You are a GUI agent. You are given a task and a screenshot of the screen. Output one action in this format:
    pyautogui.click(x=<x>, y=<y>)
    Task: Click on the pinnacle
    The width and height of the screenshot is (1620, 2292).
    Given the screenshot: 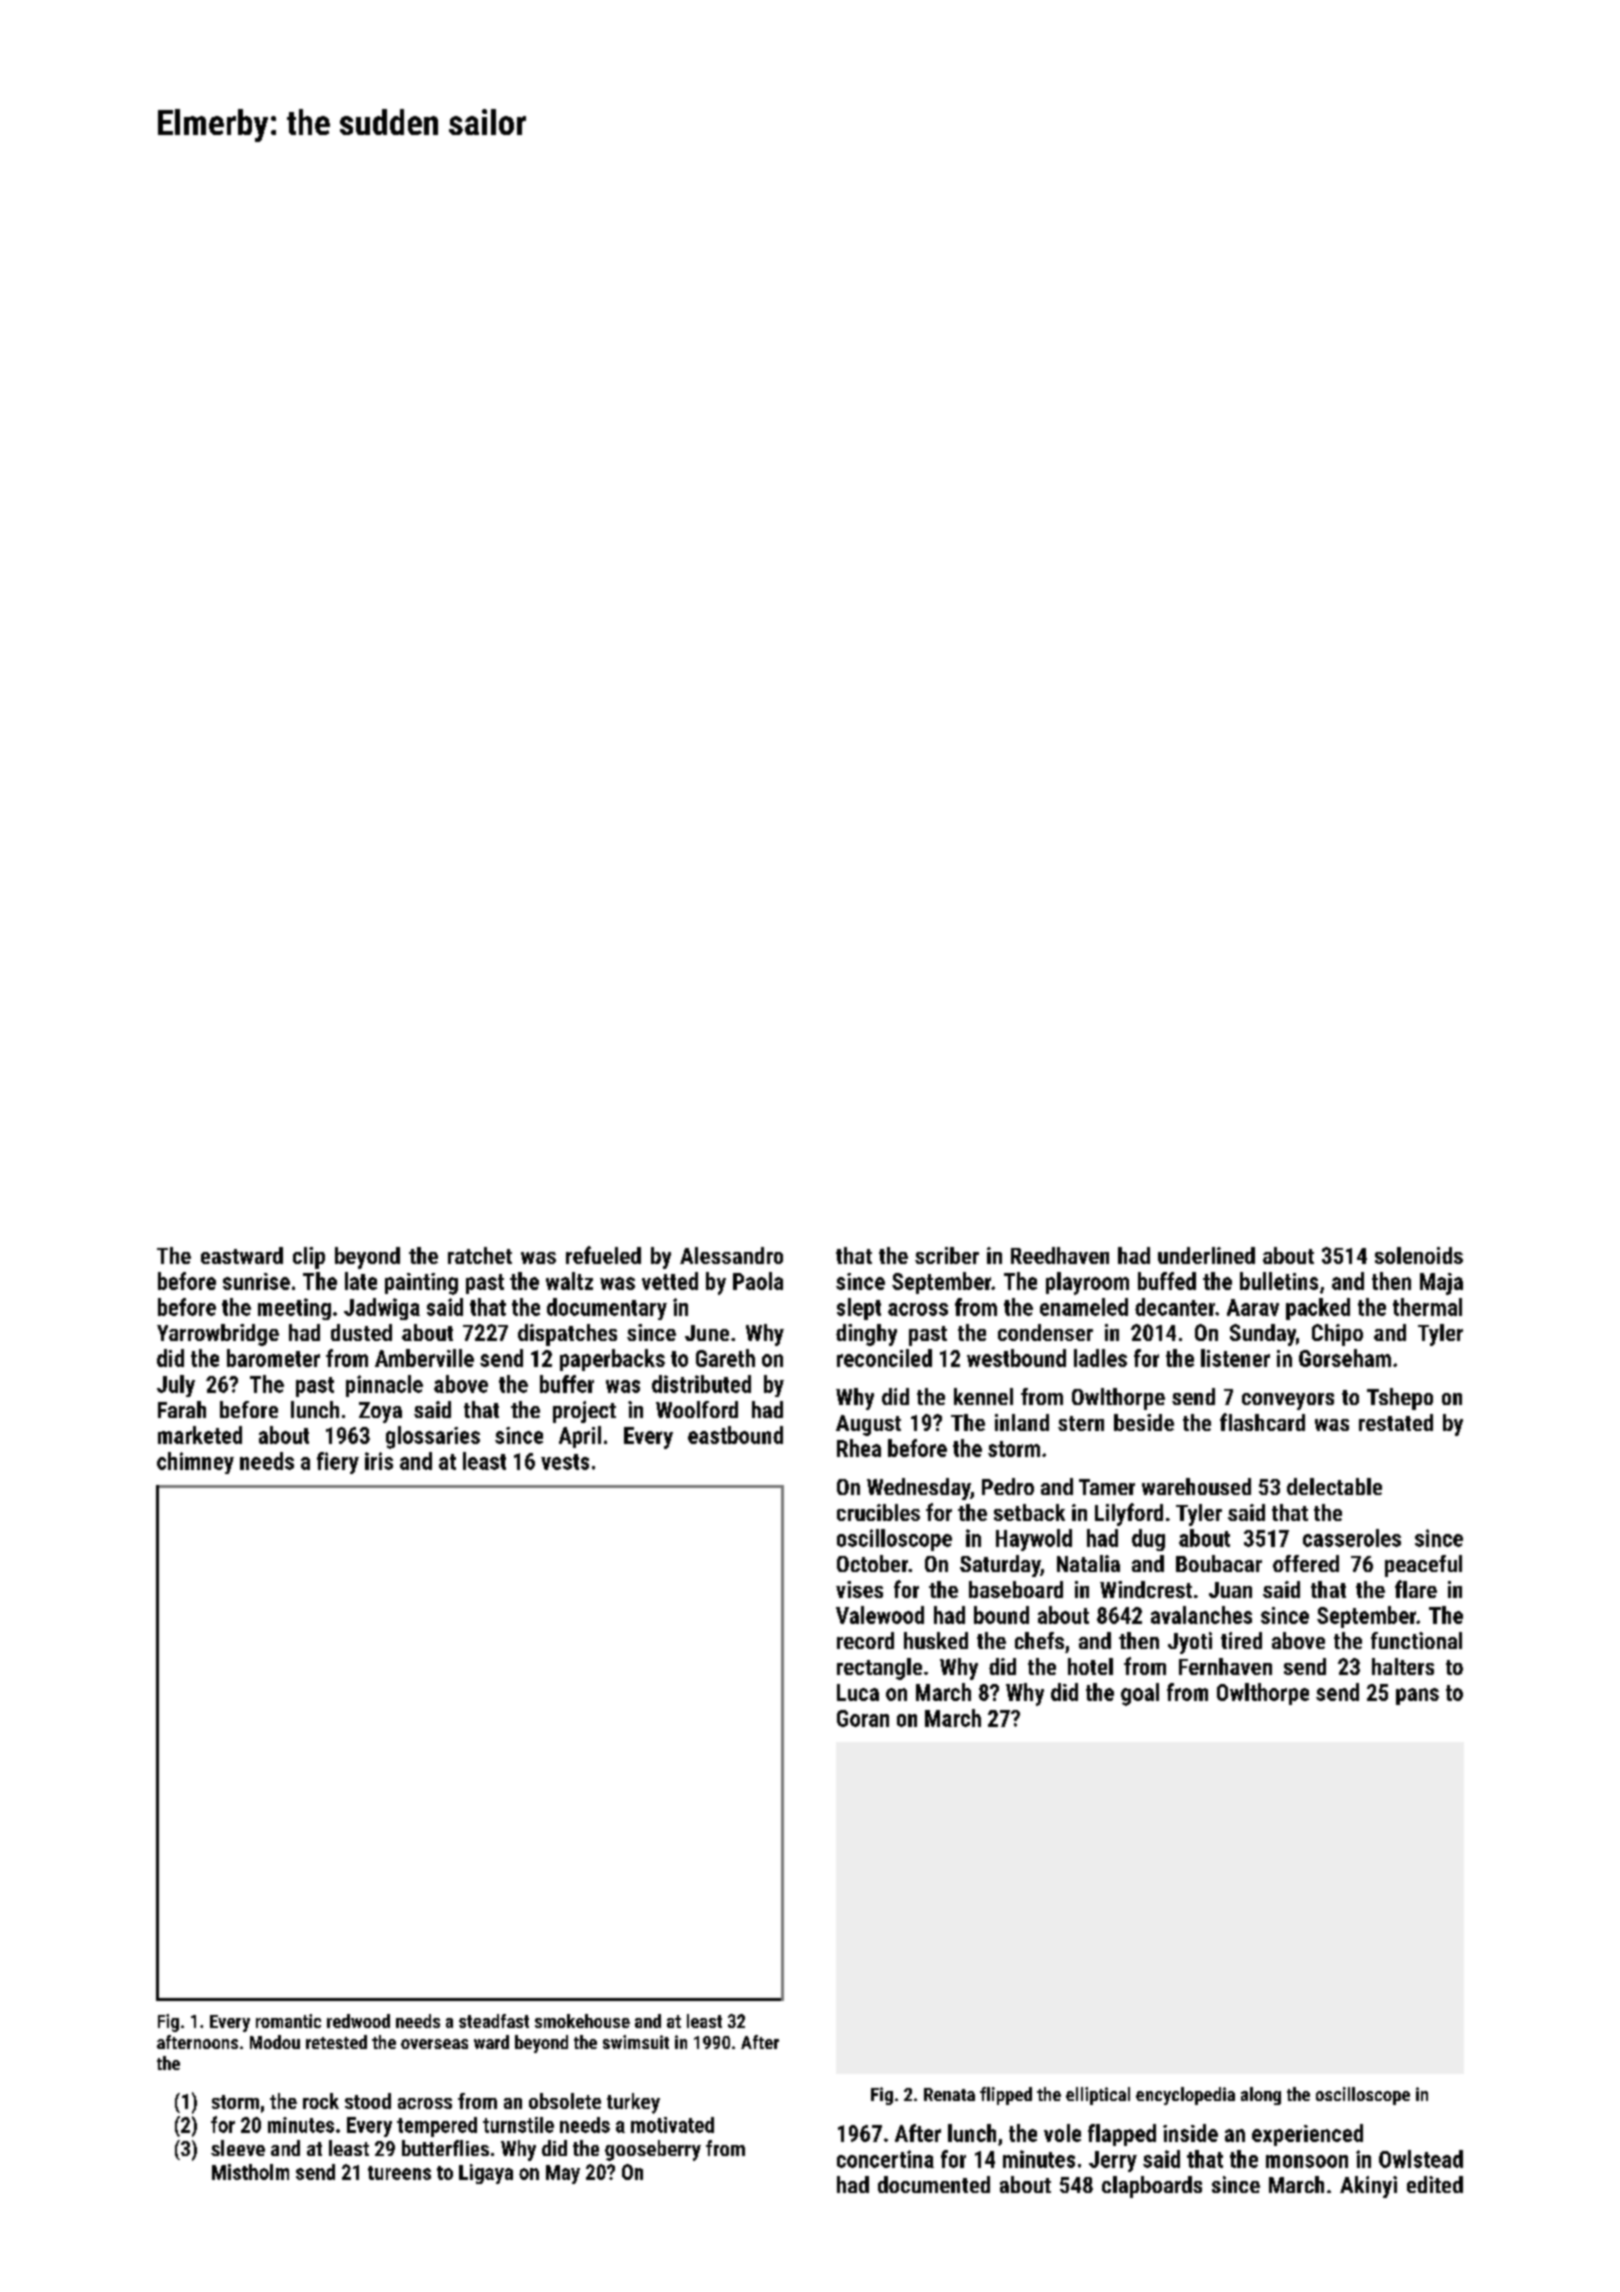 What is the action you would take?
    pyautogui.click(x=384, y=1386)
